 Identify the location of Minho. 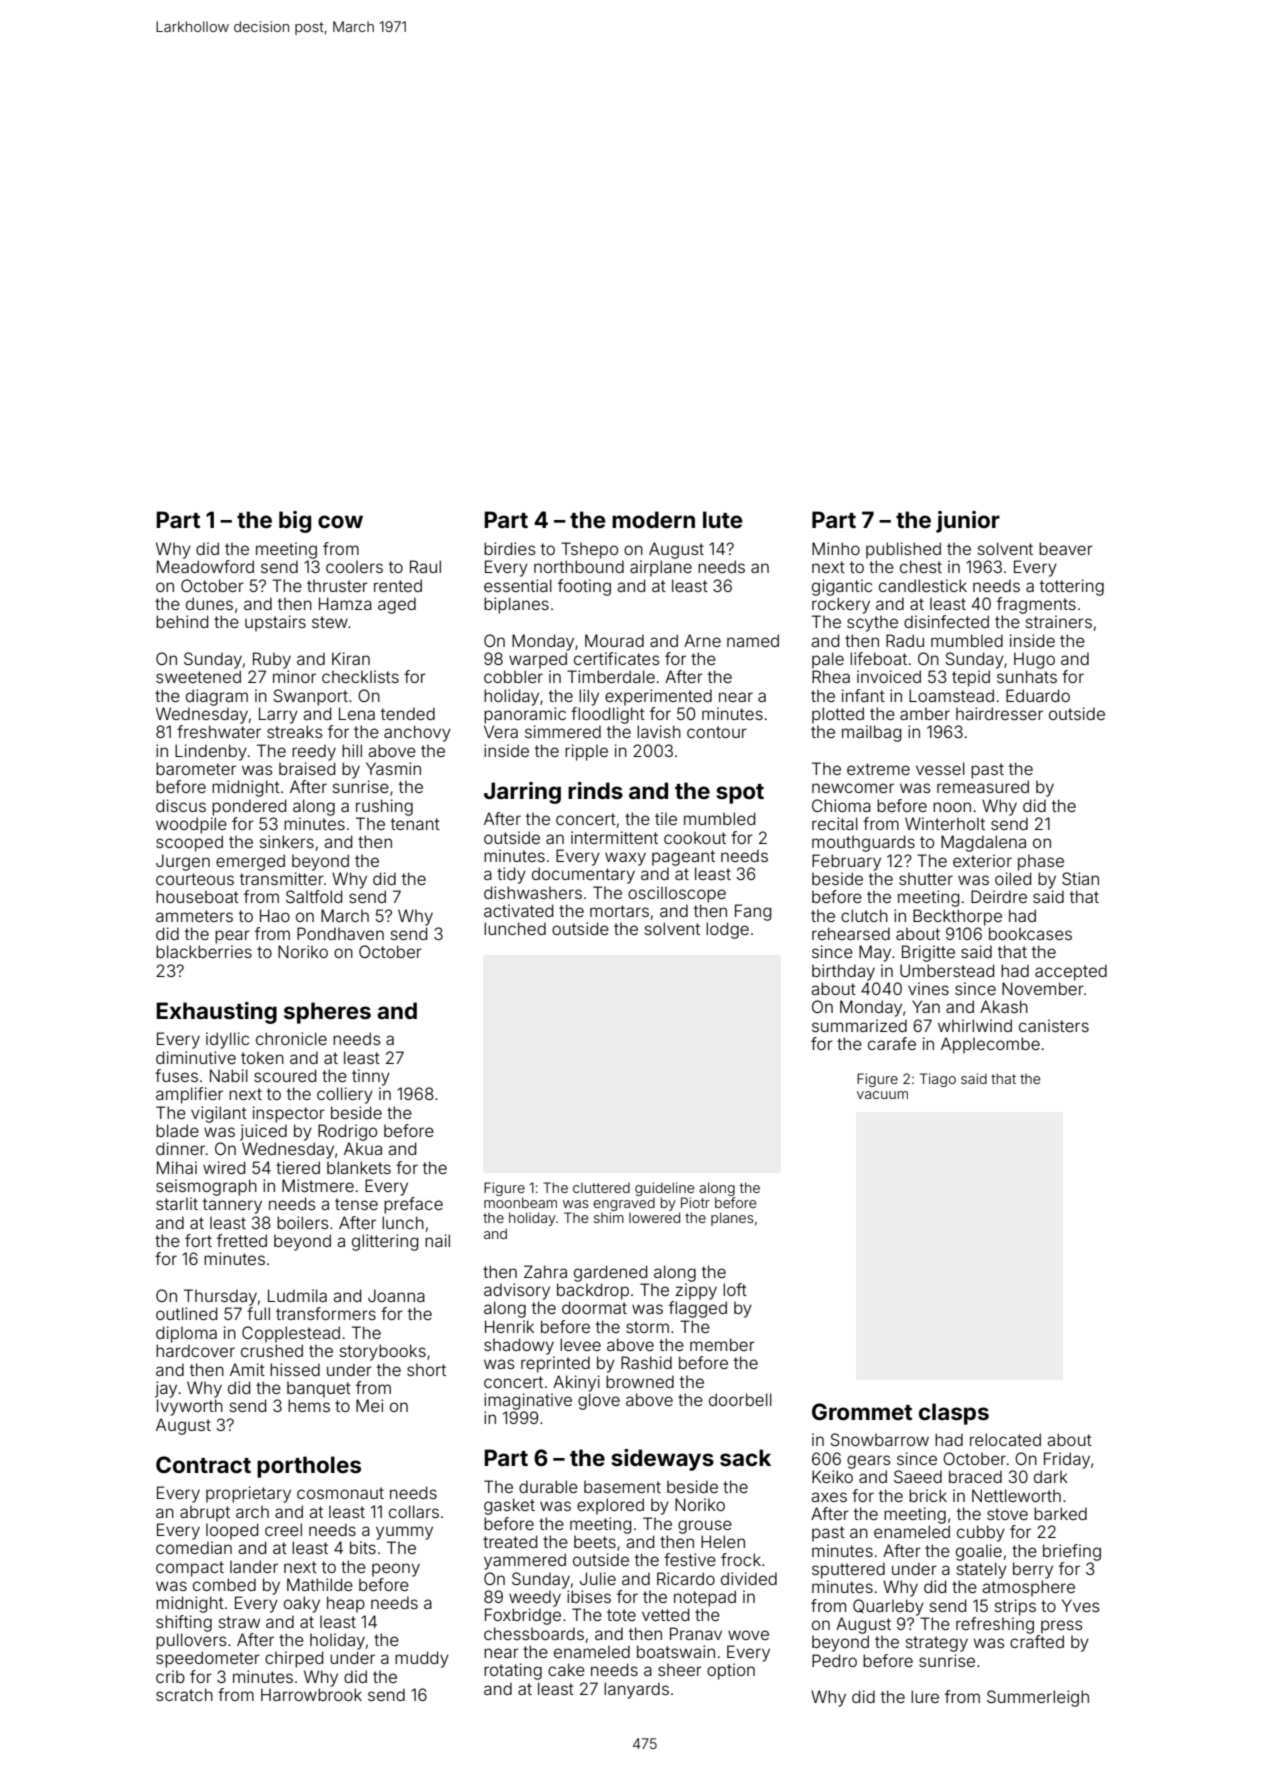
(836, 548).
